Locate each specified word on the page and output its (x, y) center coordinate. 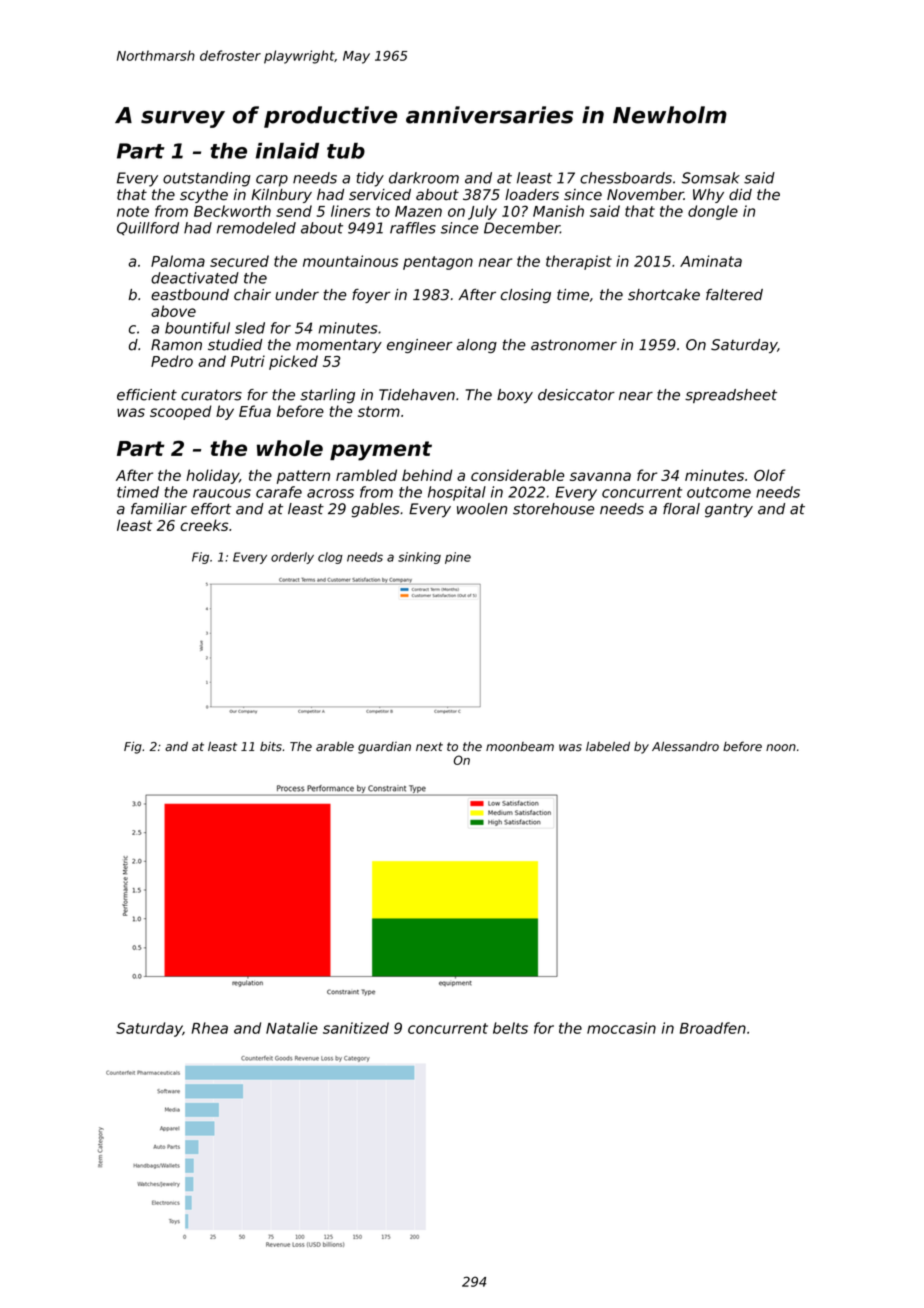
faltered (734, 295)
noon (781, 747)
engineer (420, 346)
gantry (729, 511)
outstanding (207, 179)
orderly (292, 558)
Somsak (711, 178)
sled (250, 328)
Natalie (292, 1028)
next (429, 747)
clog (330, 558)
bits (271, 746)
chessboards (626, 178)
